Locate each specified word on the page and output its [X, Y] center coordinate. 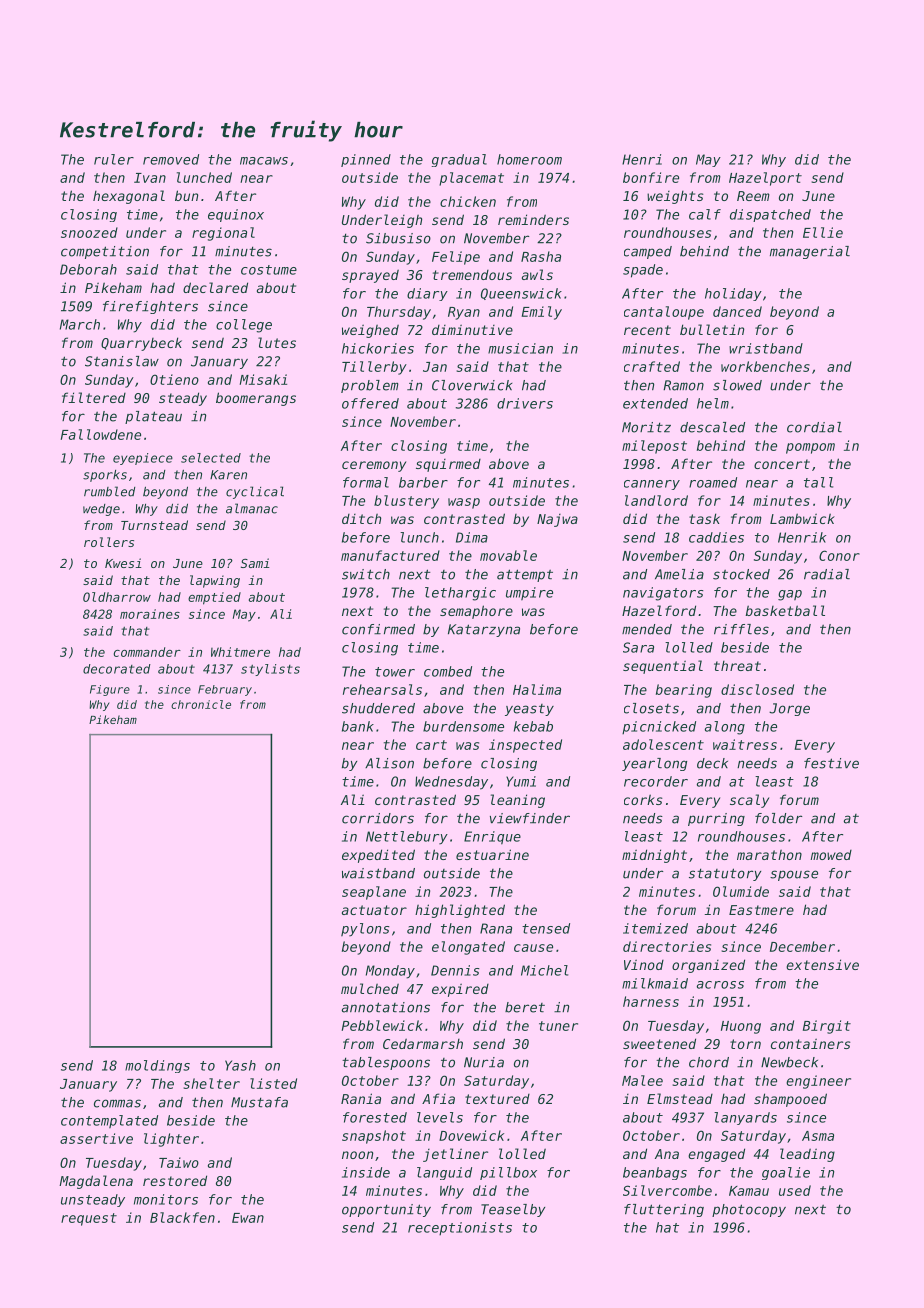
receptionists [460, 1228]
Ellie [823, 232]
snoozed [89, 232]
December [802, 946]
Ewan [248, 1218]
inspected [525, 746]
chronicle [201, 704]
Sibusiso [398, 238]
